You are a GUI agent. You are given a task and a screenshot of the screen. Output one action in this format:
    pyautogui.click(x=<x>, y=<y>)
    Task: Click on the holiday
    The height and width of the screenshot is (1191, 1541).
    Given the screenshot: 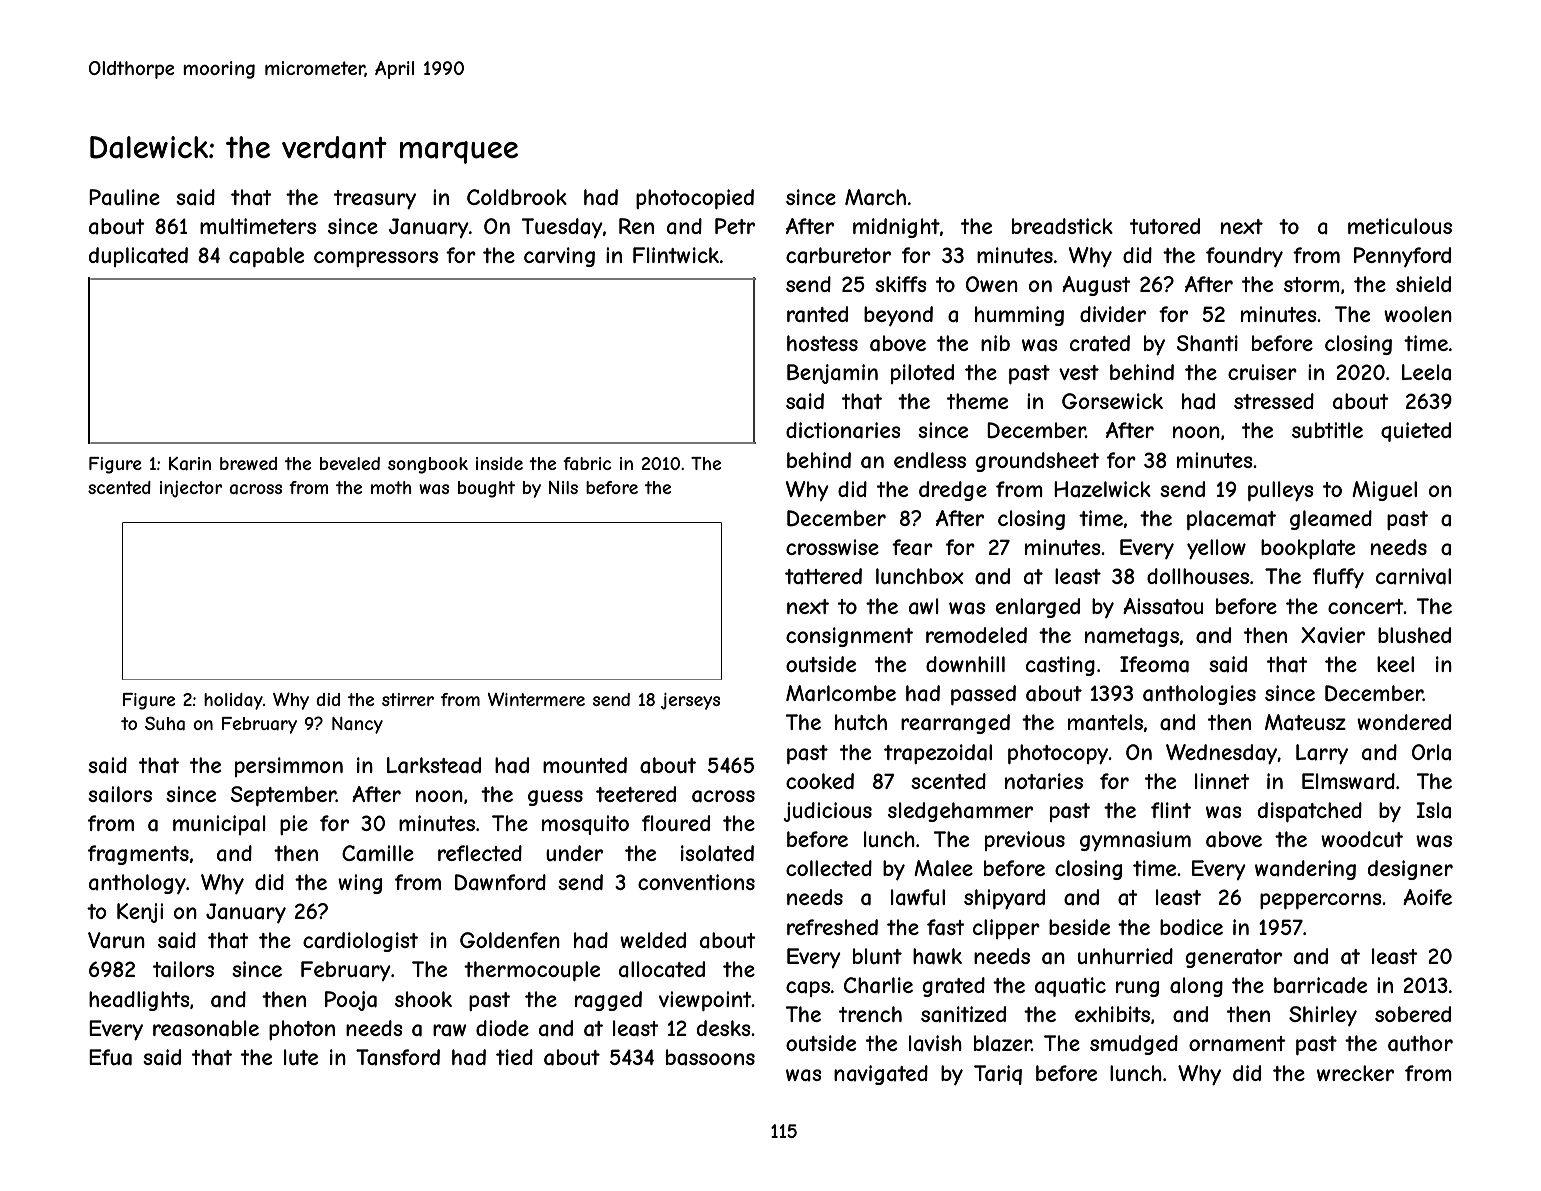 What is the action you would take?
    pyautogui.click(x=233, y=701)
